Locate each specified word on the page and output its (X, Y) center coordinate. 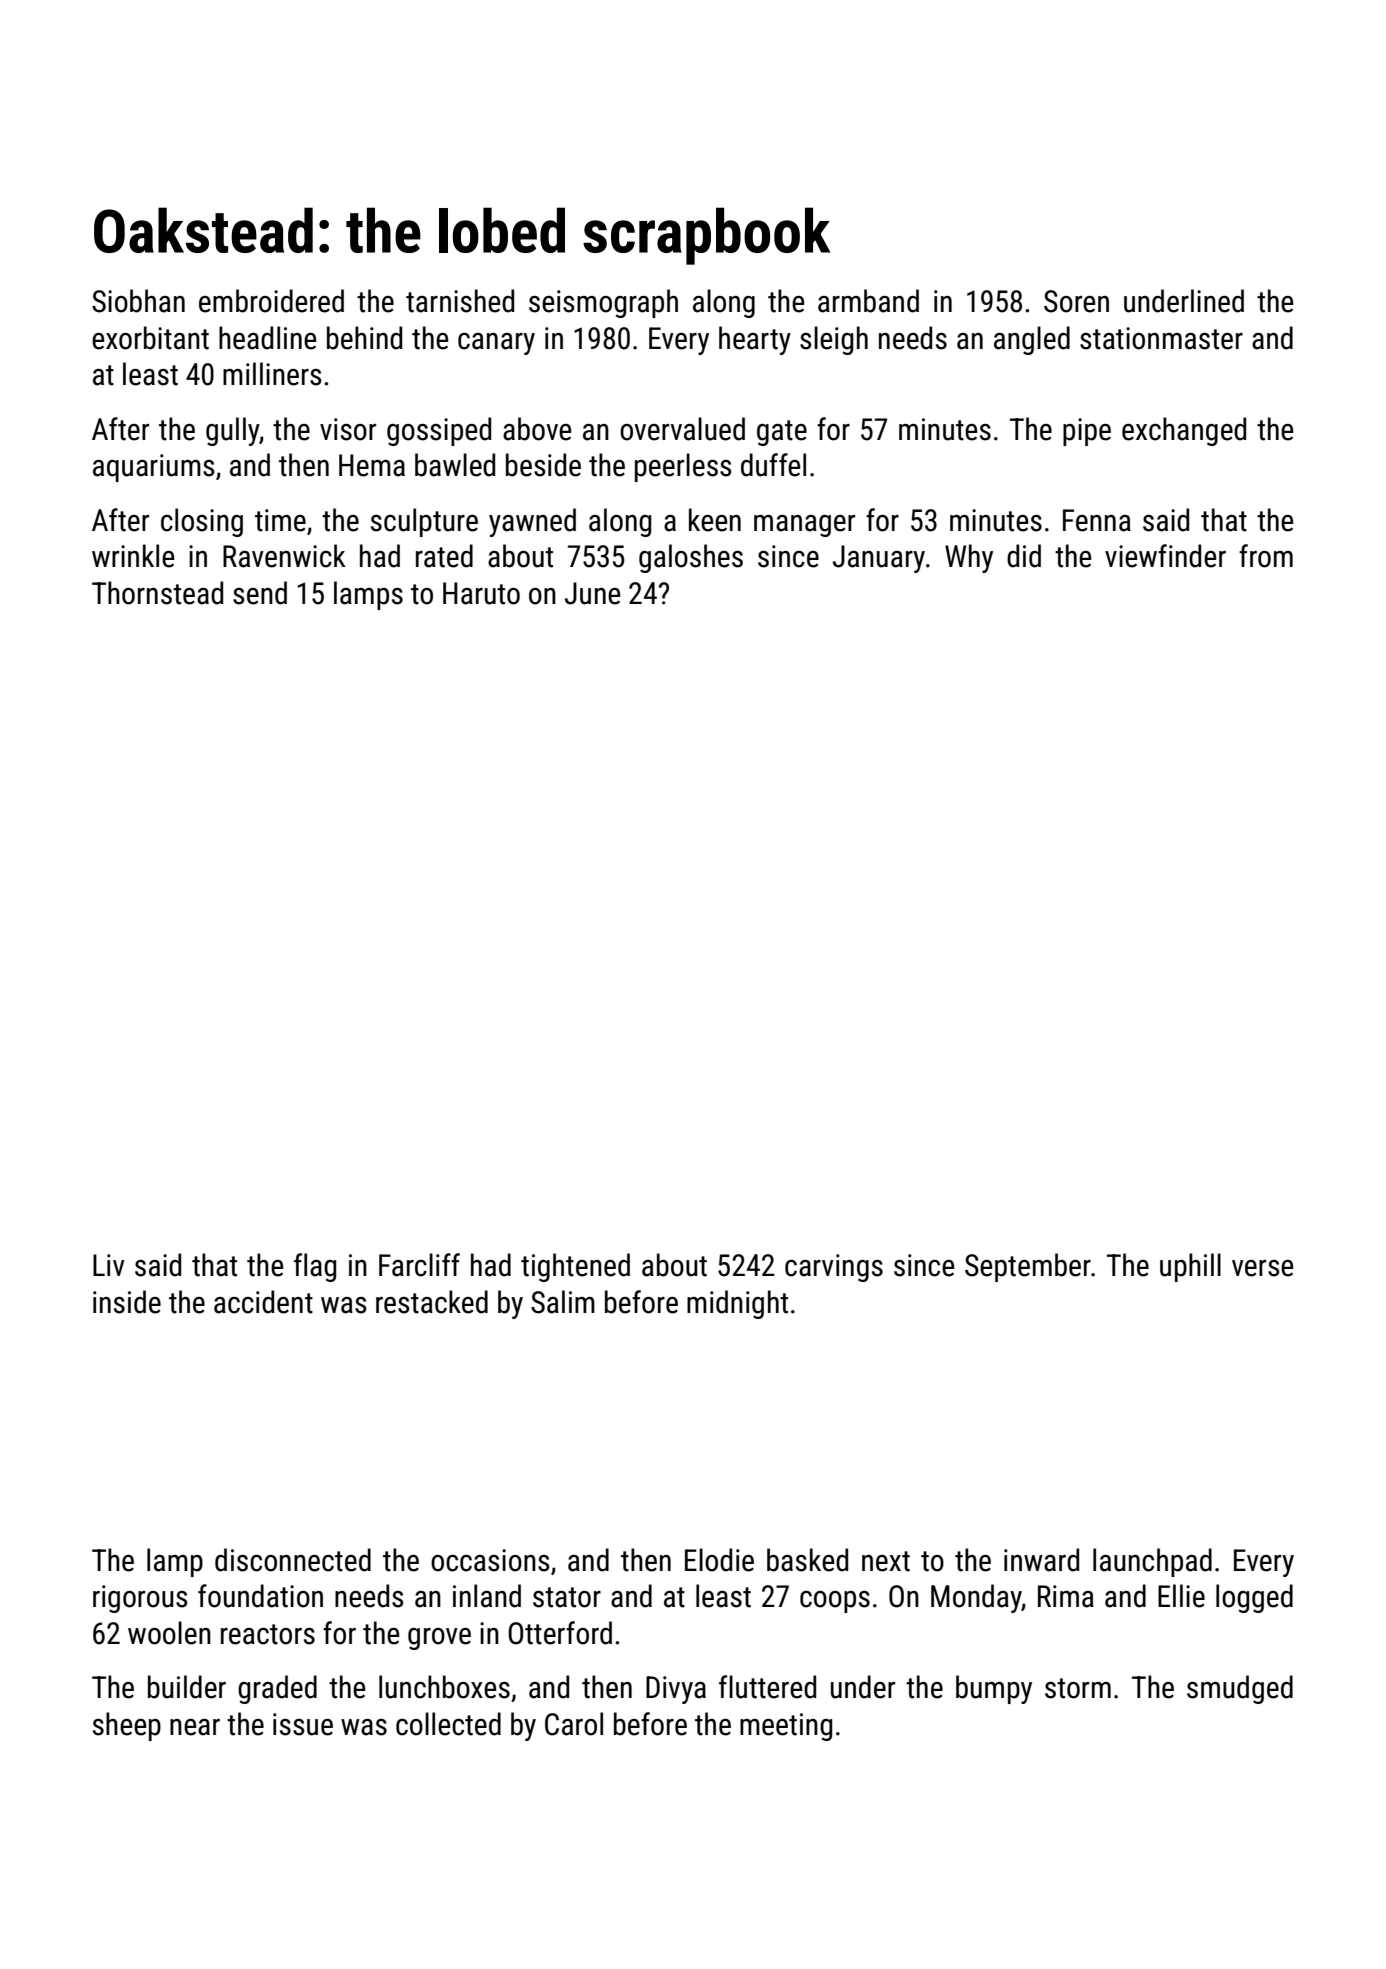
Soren (1076, 301)
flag (315, 1267)
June (592, 593)
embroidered (271, 301)
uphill (1190, 1267)
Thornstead (157, 593)
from (1266, 556)
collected (448, 1724)
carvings (834, 1268)
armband (868, 301)
